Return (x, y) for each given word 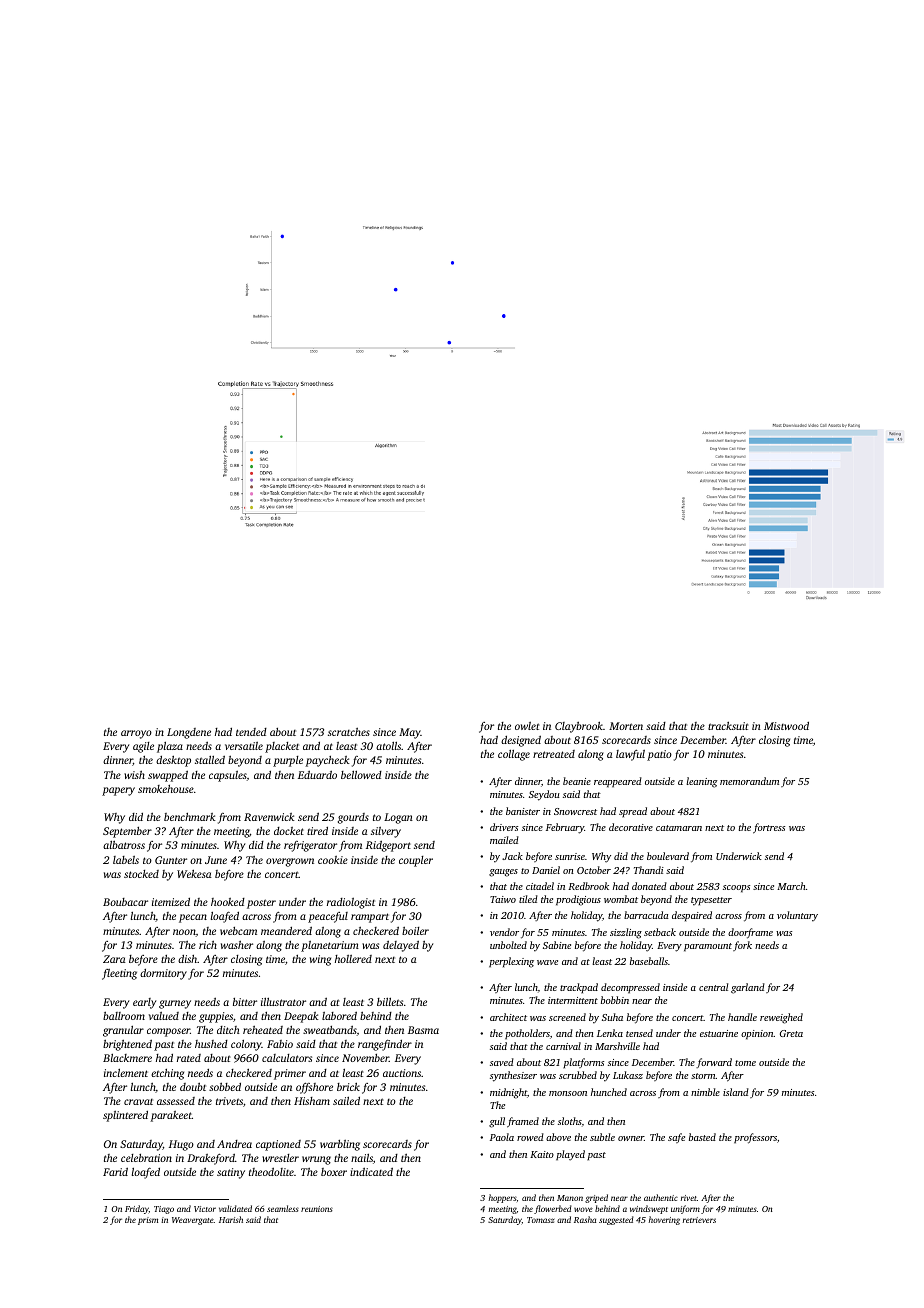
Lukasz (628, 1075)
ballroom (124, 1015)
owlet (527, 726)
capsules (228, 776)
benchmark (190, 817)
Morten (626, 726)
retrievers (699, 1220)
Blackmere (127, 1058)
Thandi (649, 870)
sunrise (570, 856)
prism (148, 1221)
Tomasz (540, 1220)
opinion (757, 1035)
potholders (527, 1034)
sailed (346, 1101)
